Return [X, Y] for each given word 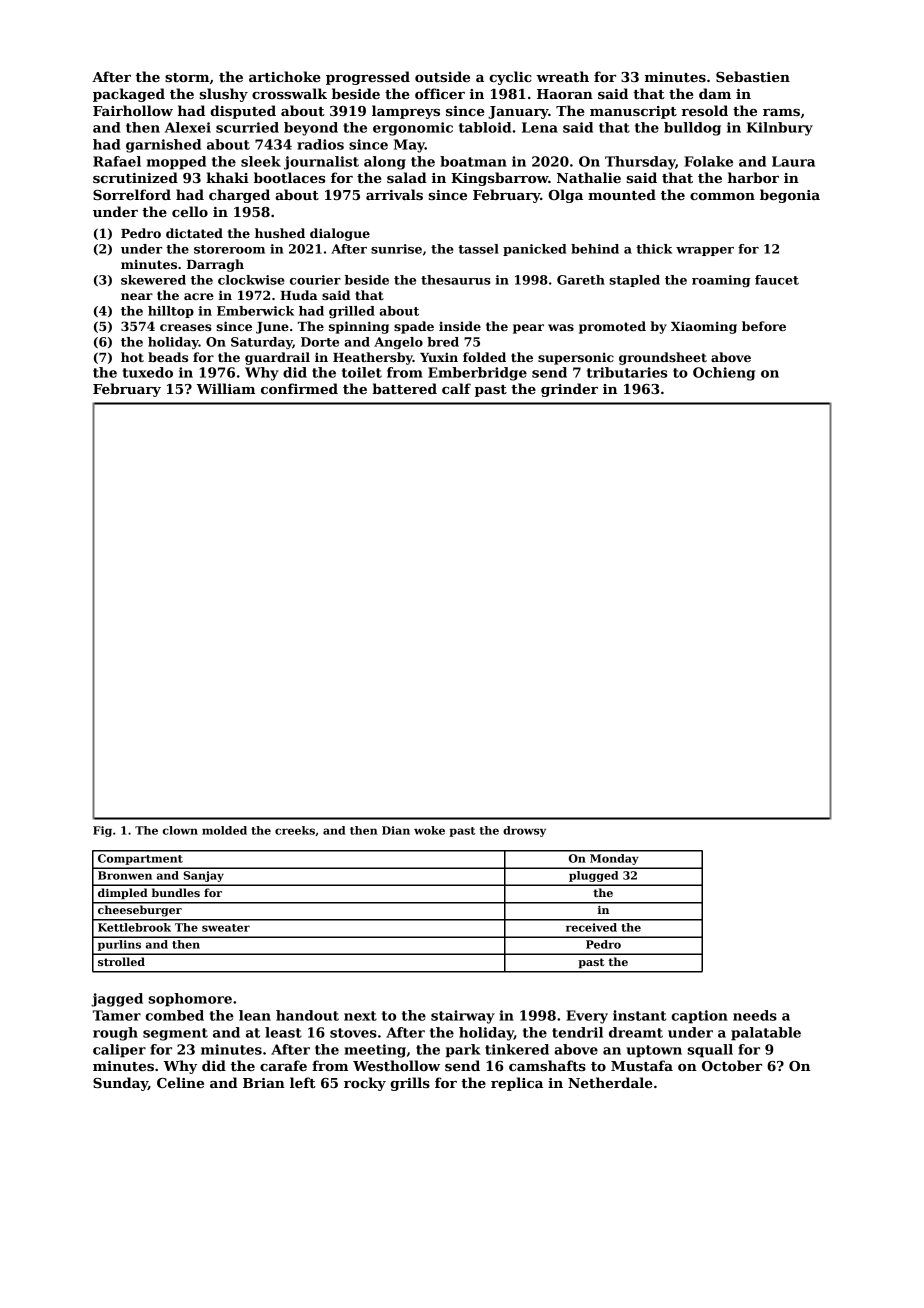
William [225, 388]
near [137, 296]
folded [484, 357]
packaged [129, 95]
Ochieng [724, 374]
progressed [368, 78]
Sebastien [753, 76]
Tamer [117, 1015]
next [360, 1016]
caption [699, 1017]
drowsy [524, 831]
